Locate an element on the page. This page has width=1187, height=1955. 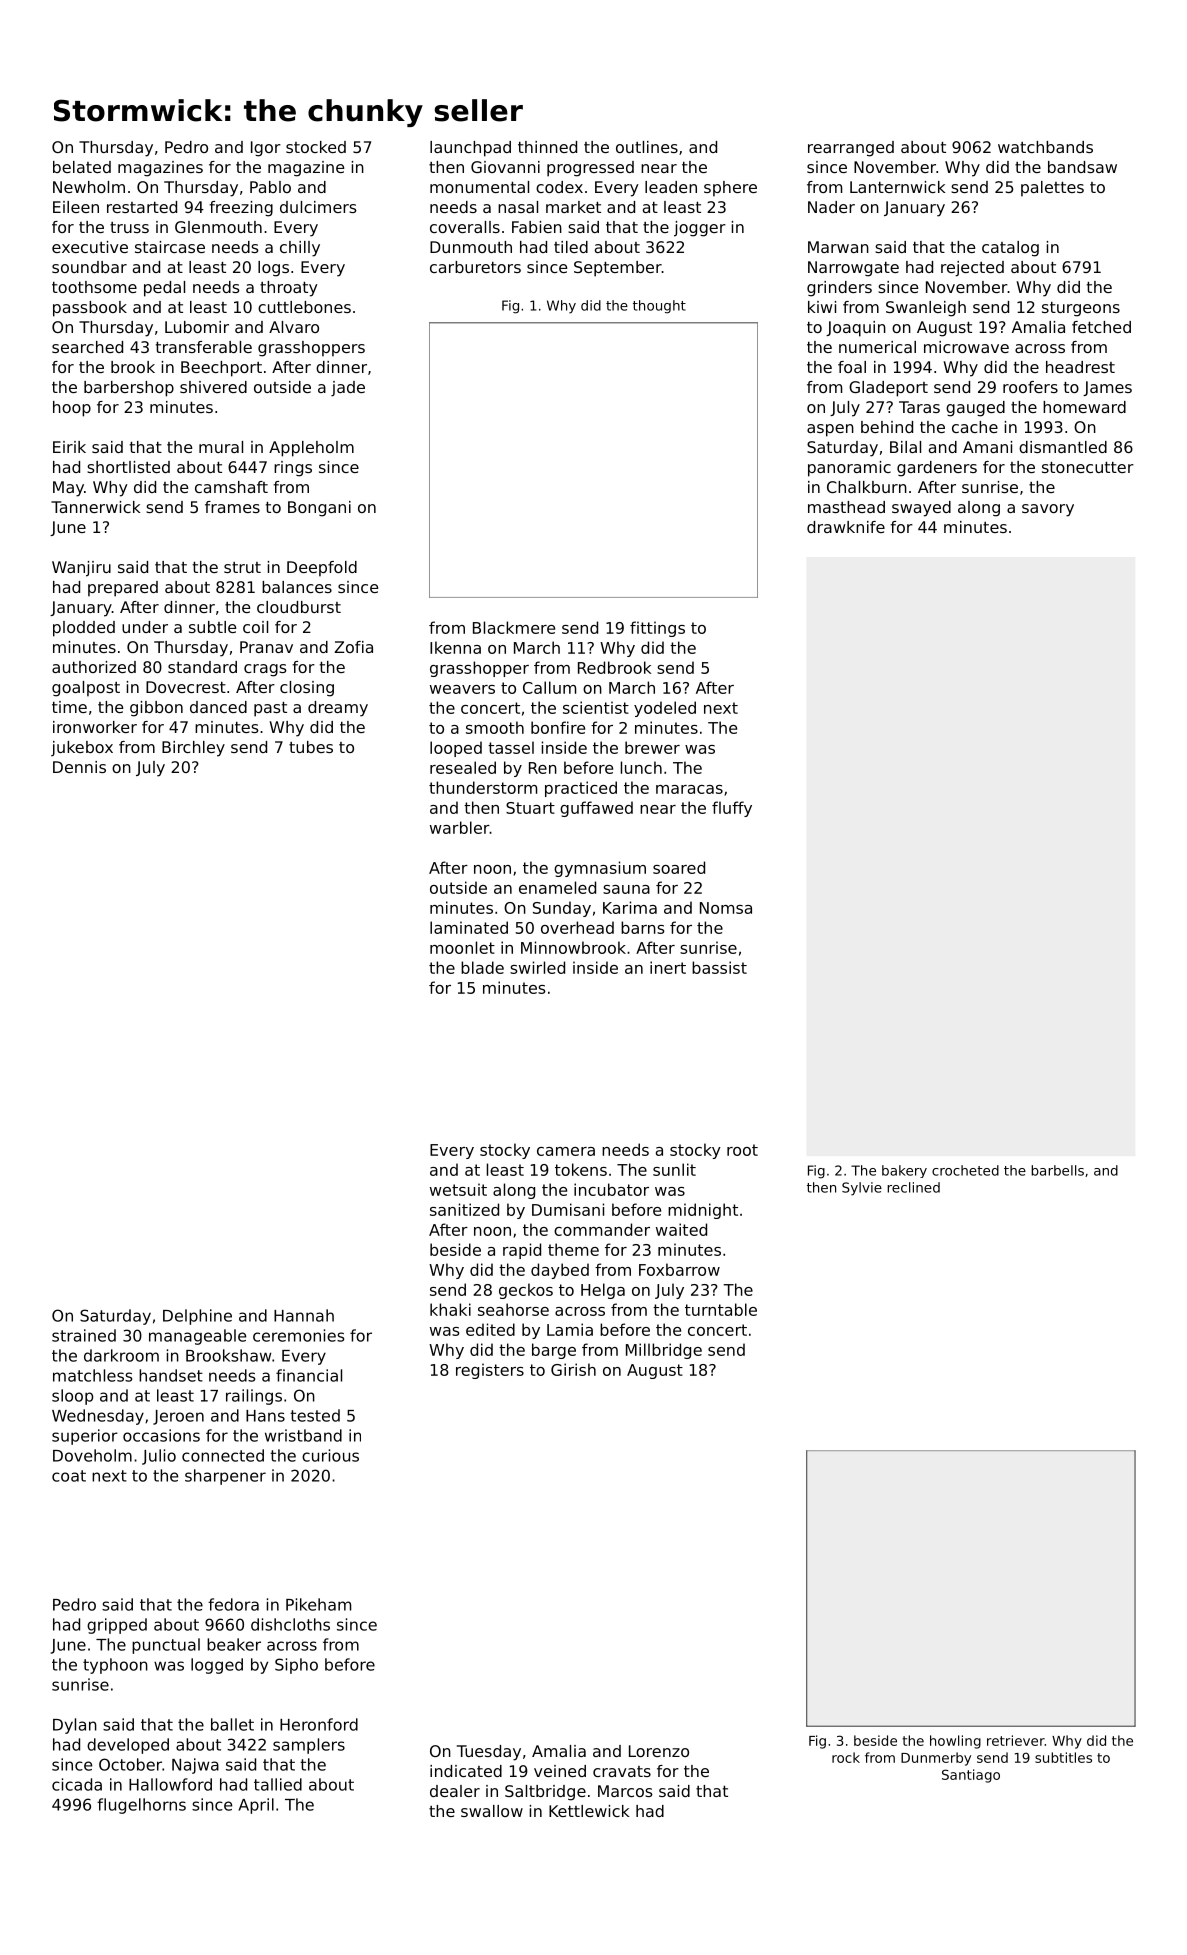
gibbon is located at coordinates (156, 709).
